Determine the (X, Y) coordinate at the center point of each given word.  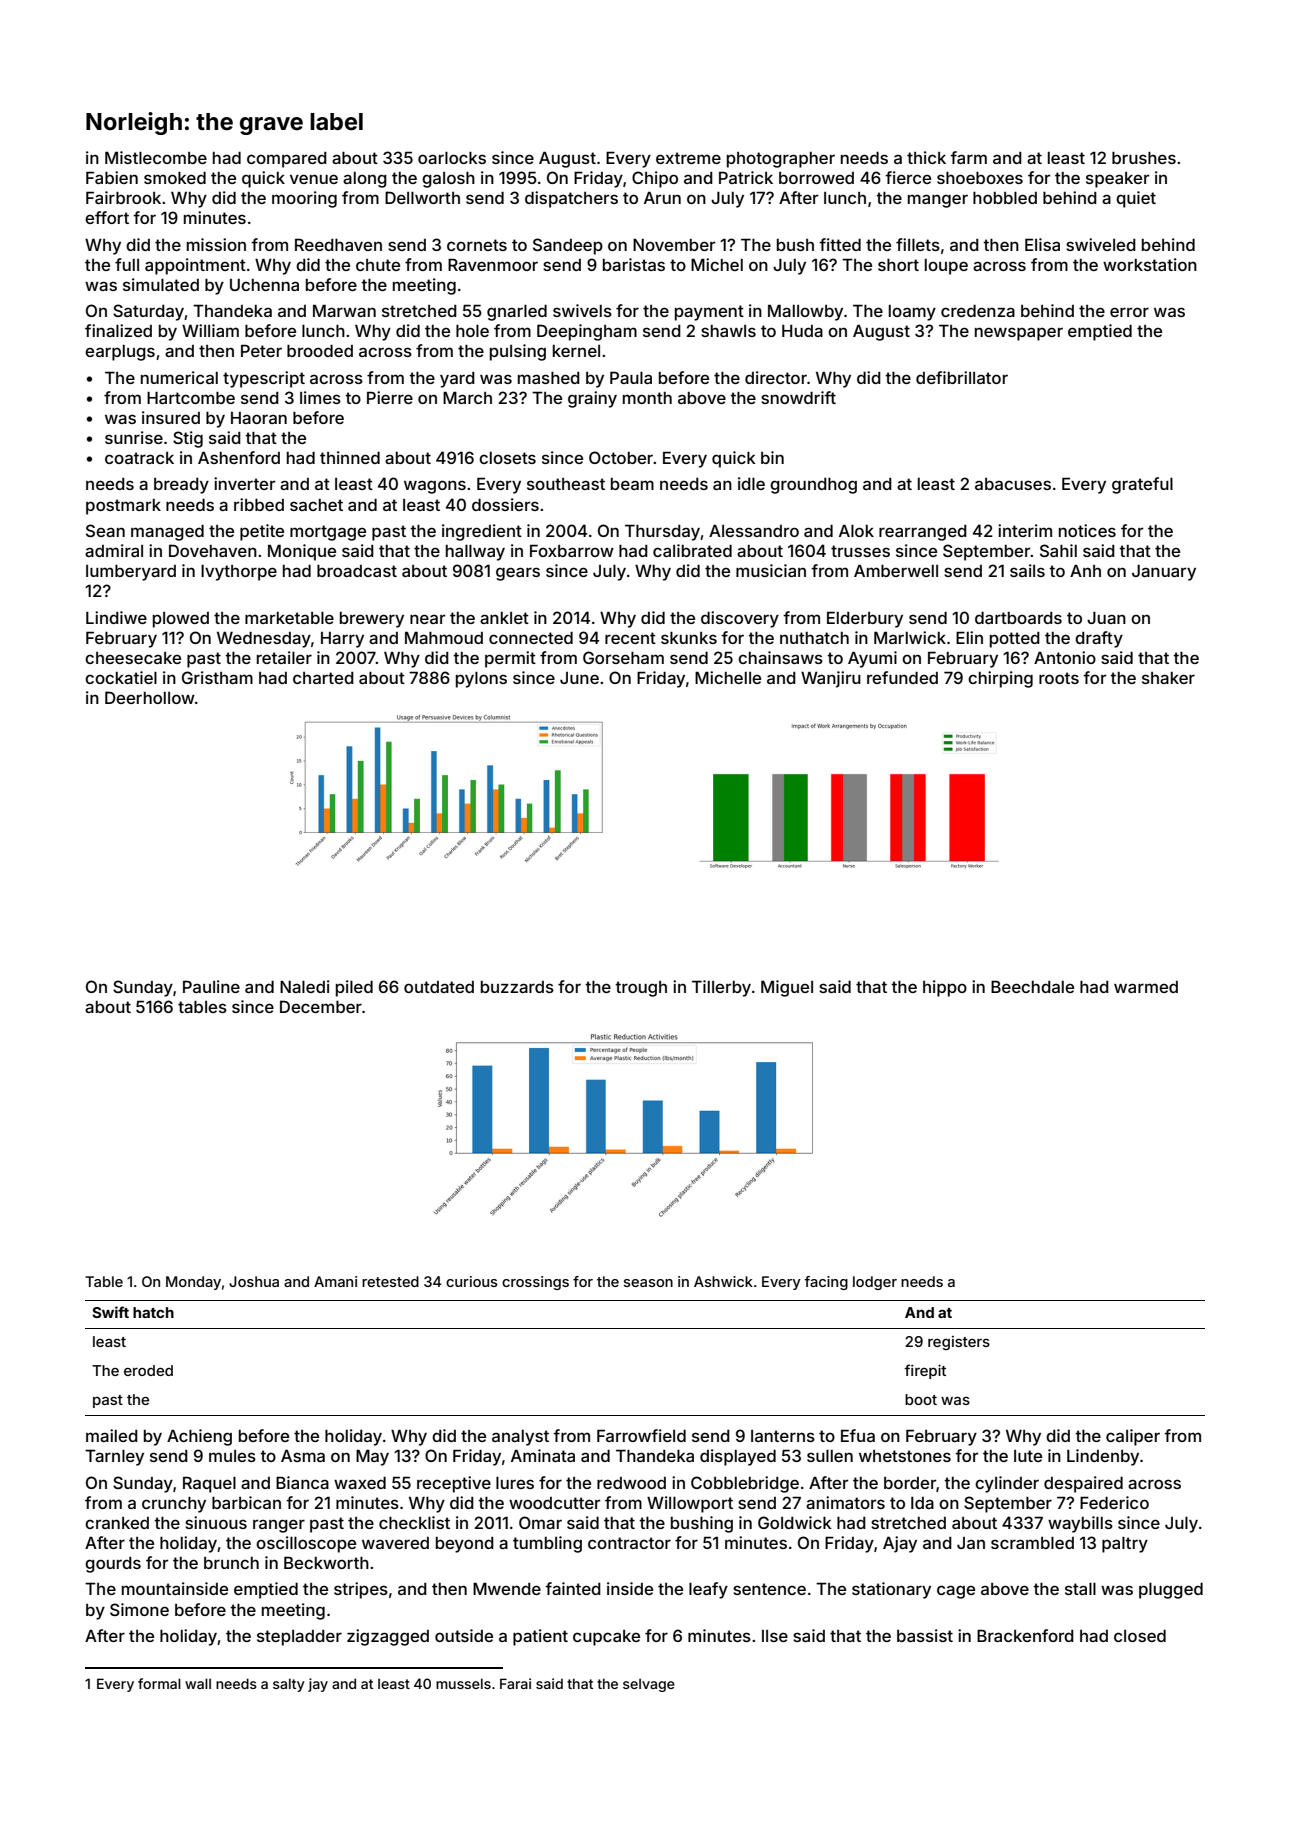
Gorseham (623, 657)
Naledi (305, 986)
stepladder (299, 1638)
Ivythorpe (239, 573)
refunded (902, 677)
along (365, 180)
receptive (454, 1484)
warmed (1146, 987)
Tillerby (721, 988)
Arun (662, 198)
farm (968, 157)
